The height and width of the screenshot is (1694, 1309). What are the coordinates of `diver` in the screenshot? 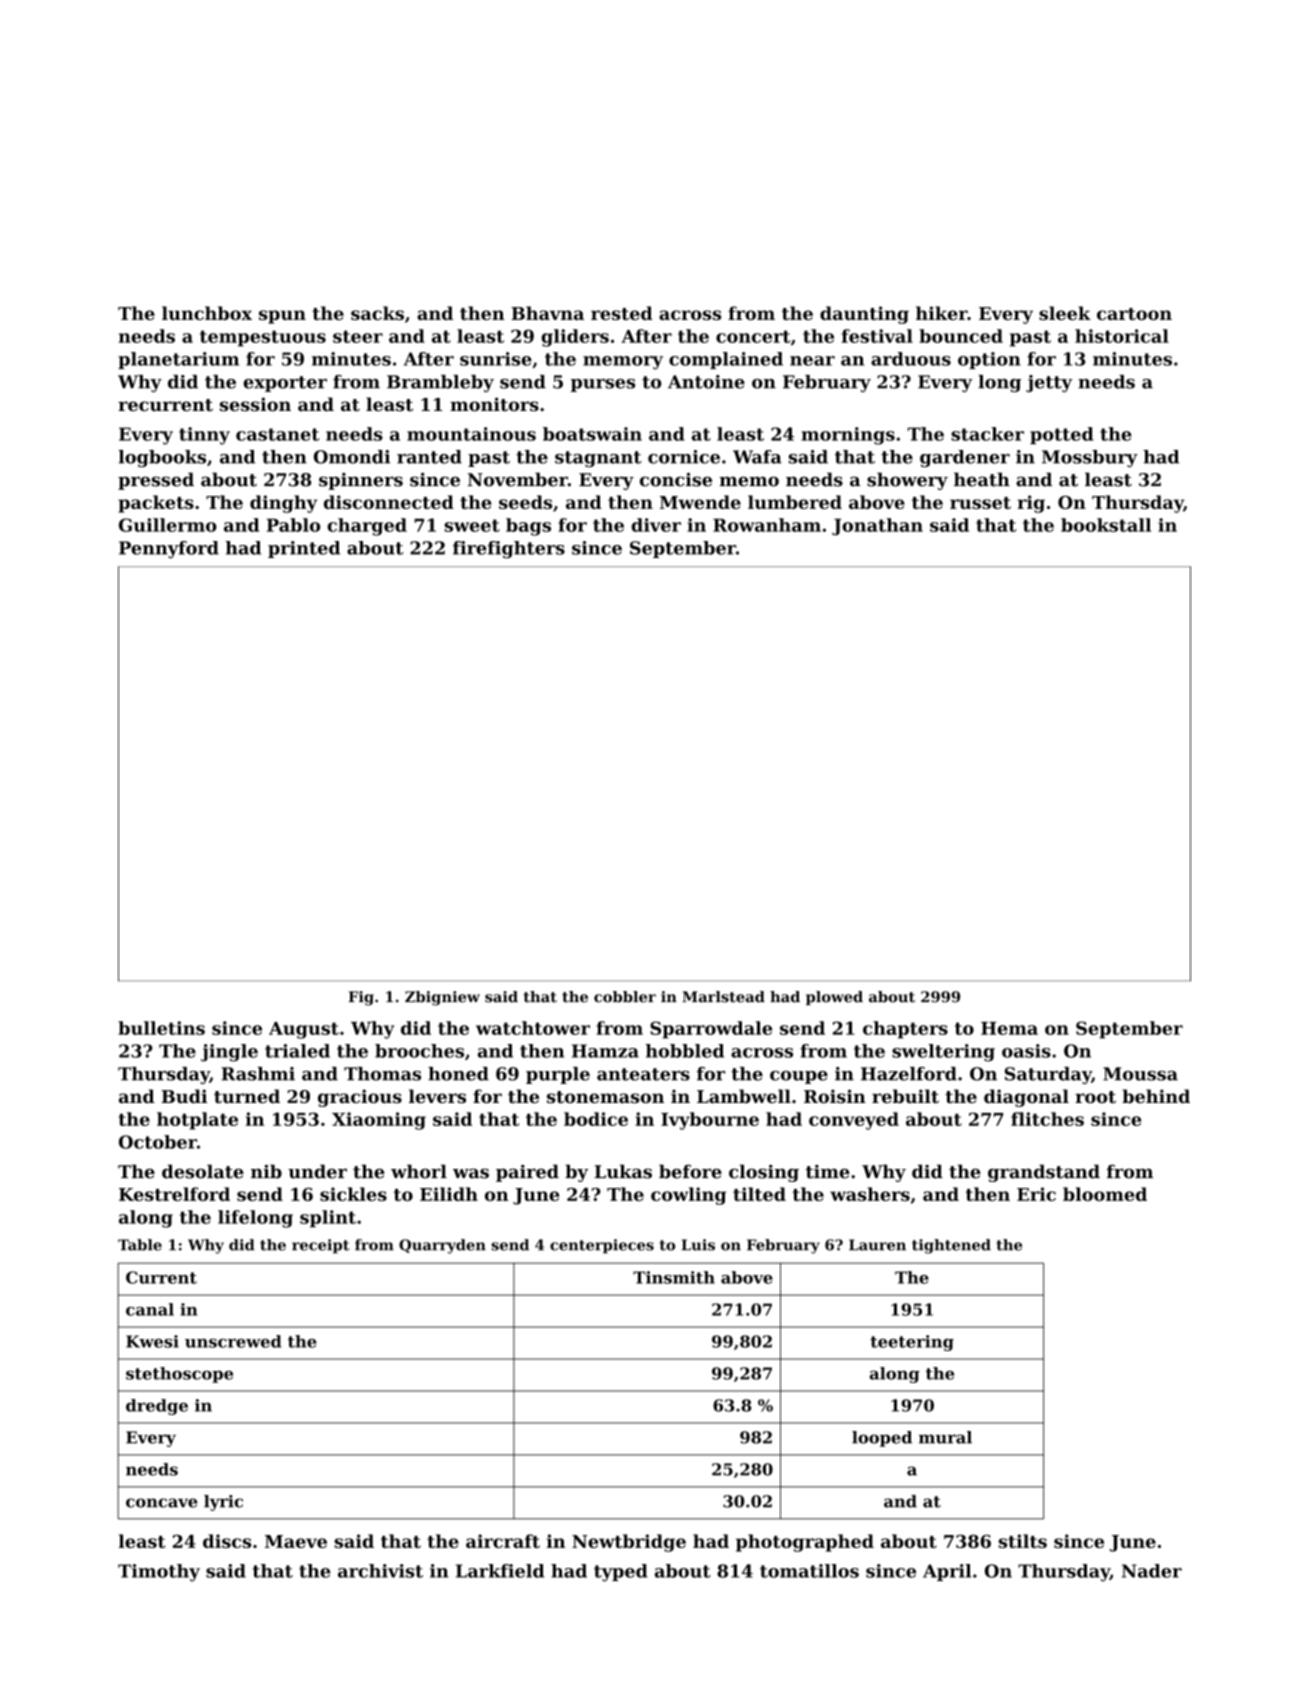 It's located at (656, 525).
